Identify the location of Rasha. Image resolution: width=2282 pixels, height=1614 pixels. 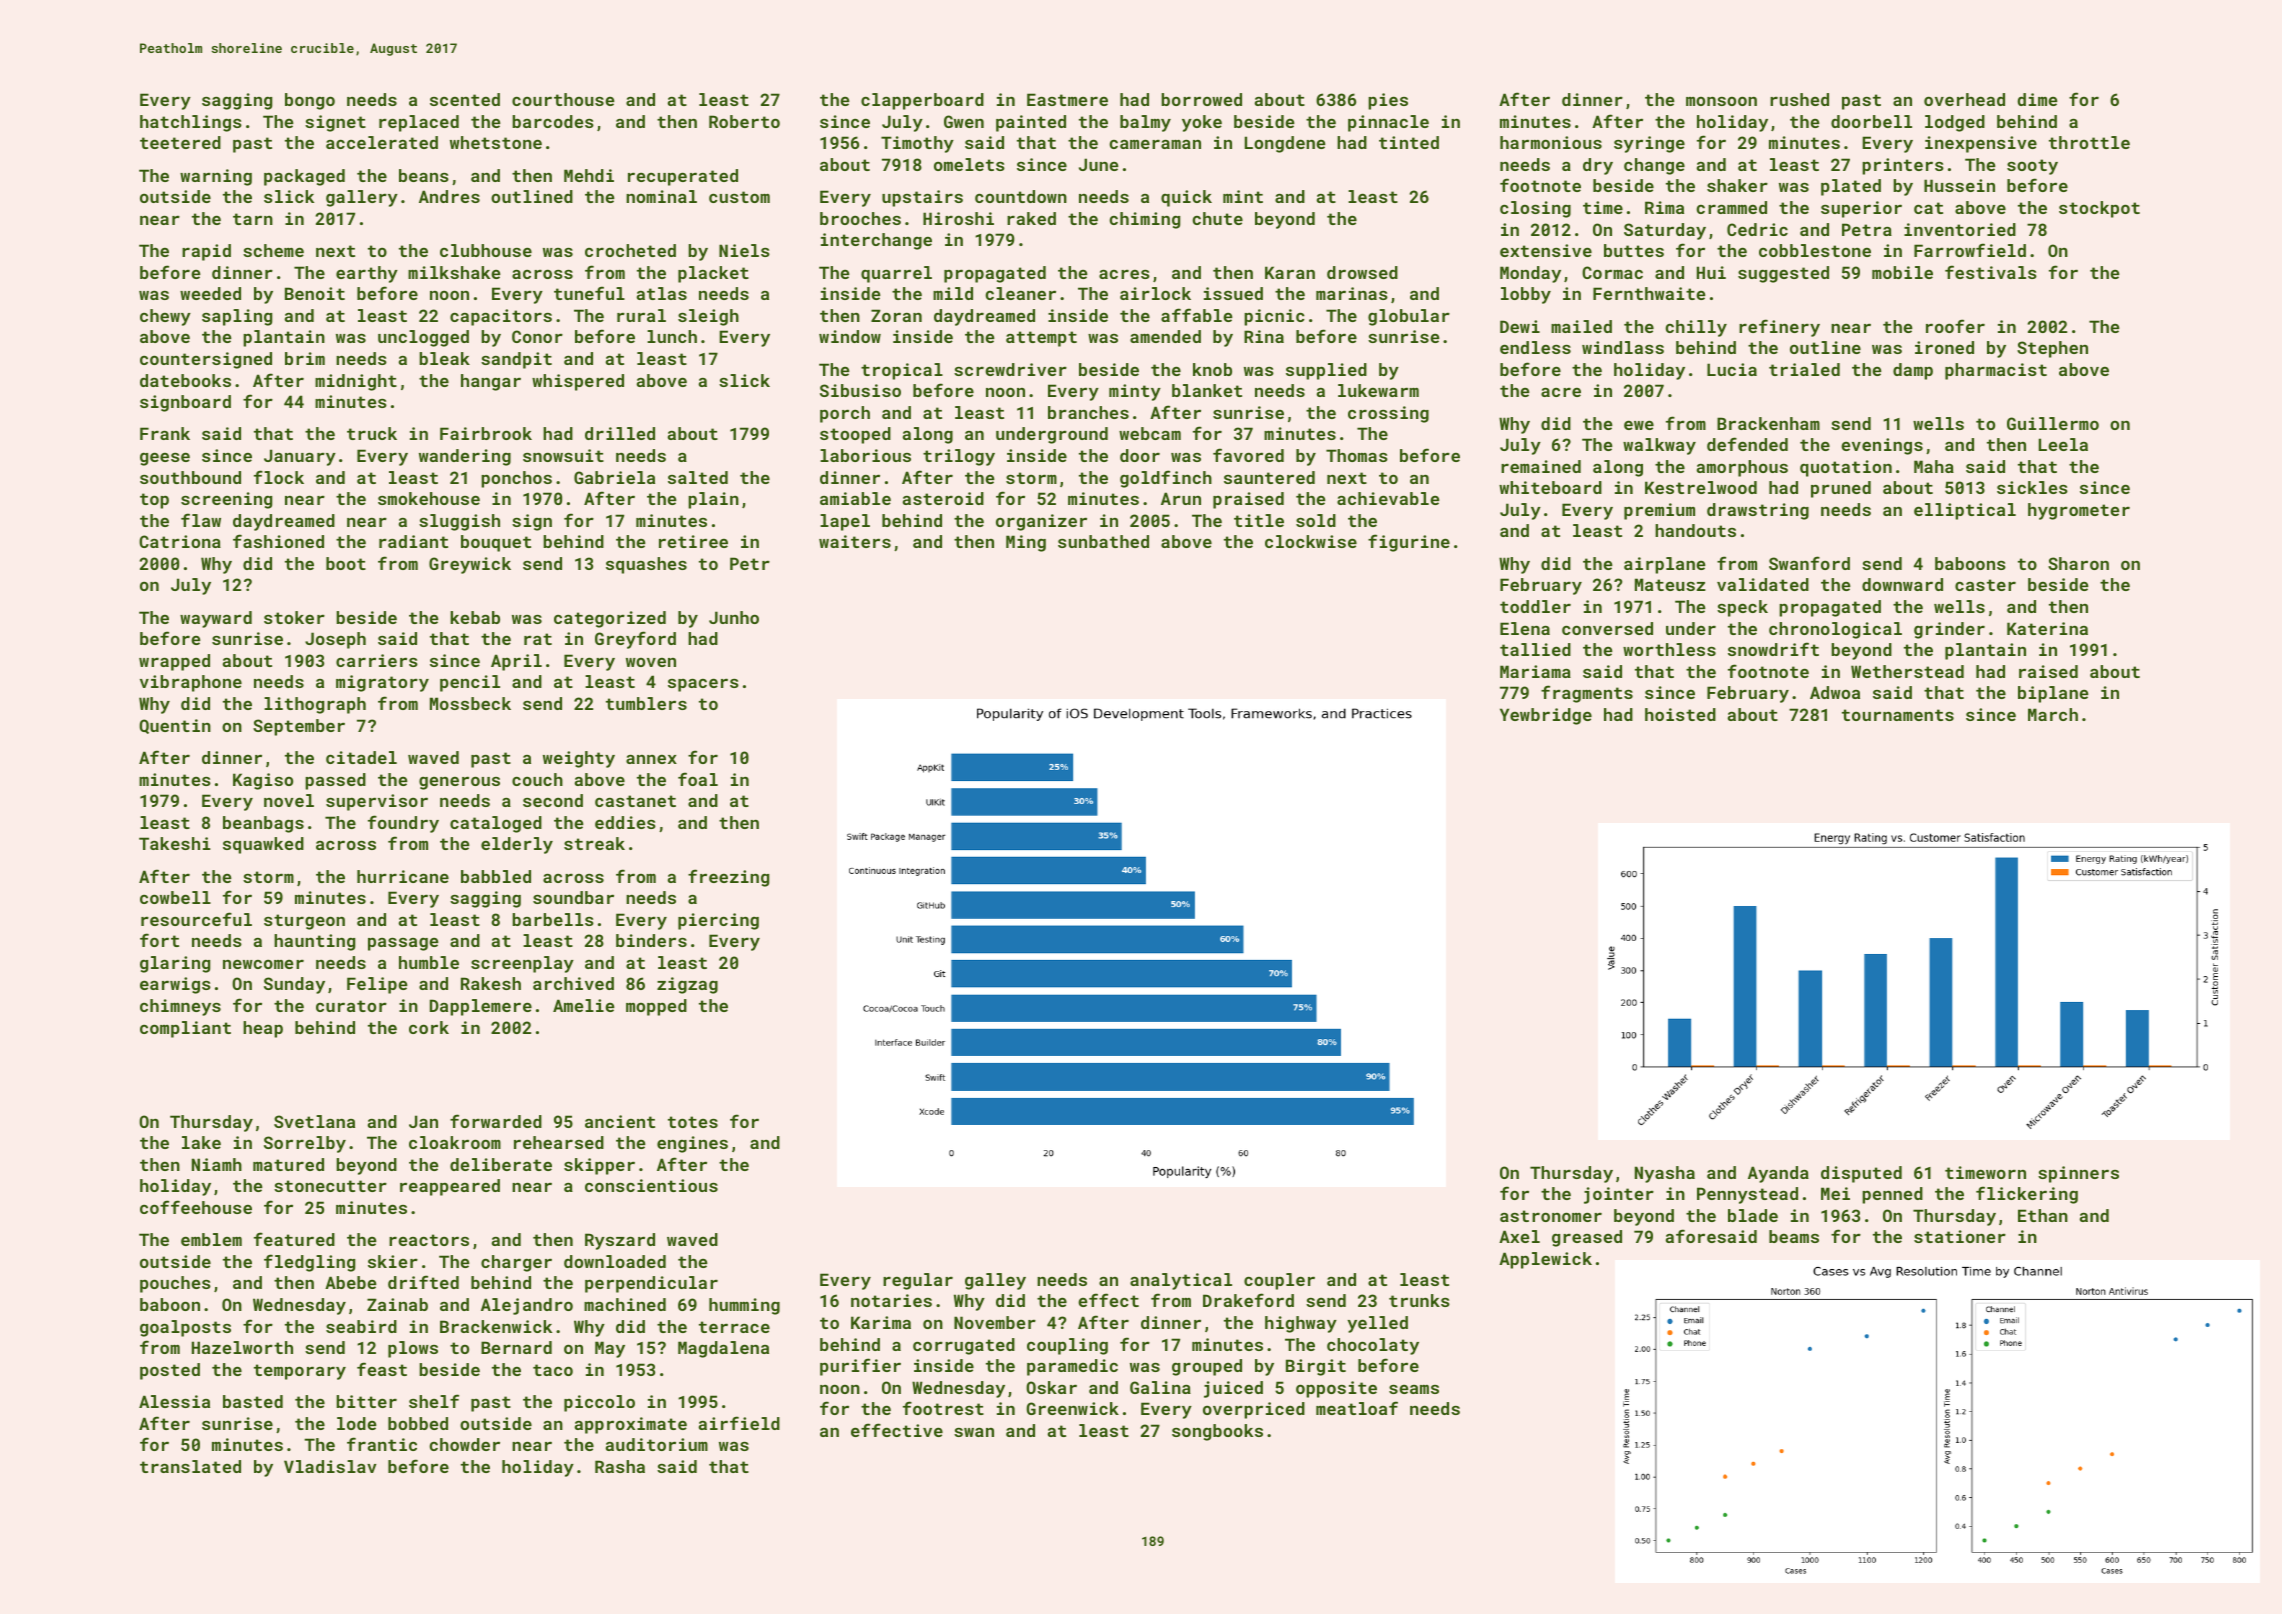
(620, 1466).
